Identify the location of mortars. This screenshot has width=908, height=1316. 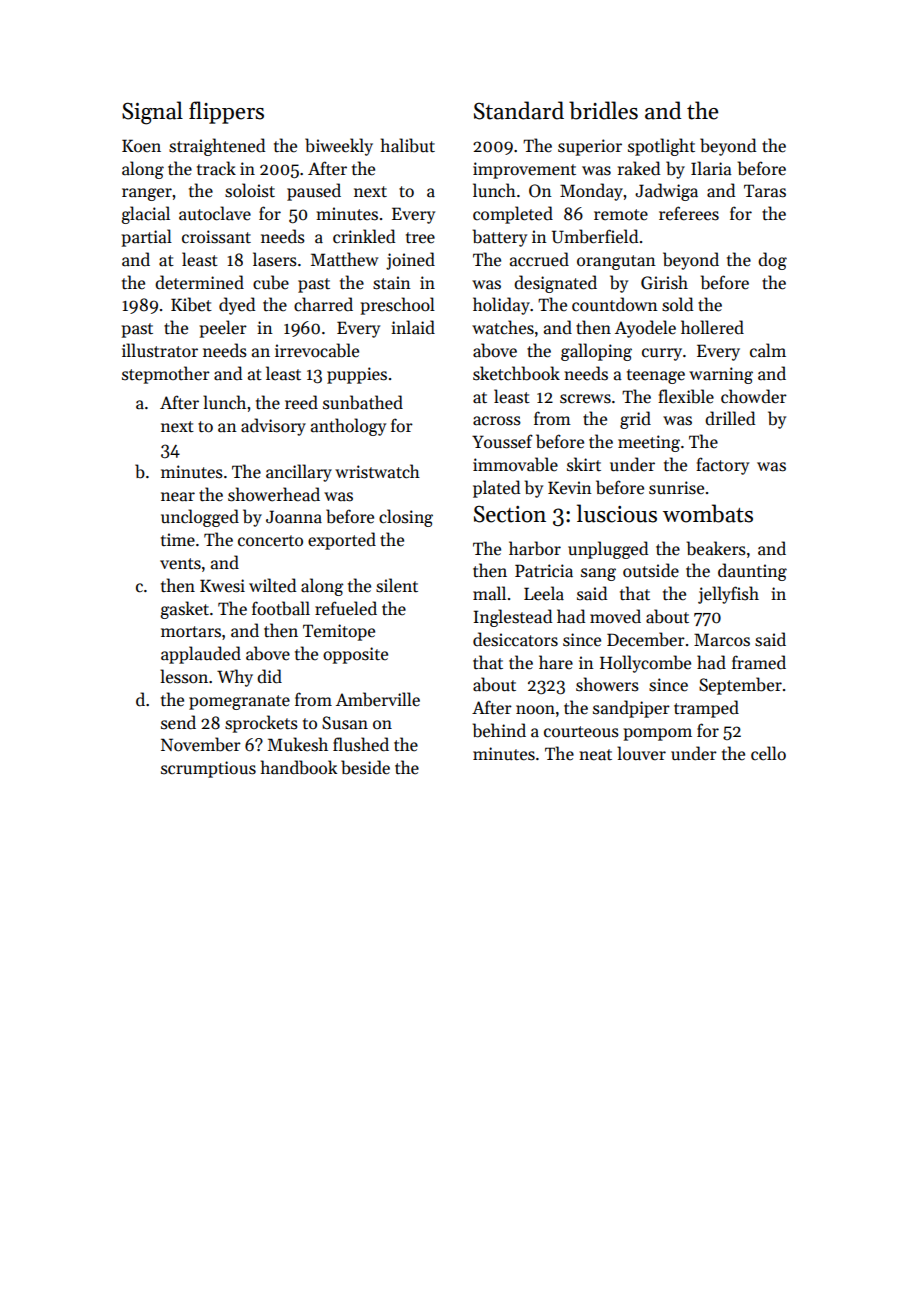
(191, 632).
